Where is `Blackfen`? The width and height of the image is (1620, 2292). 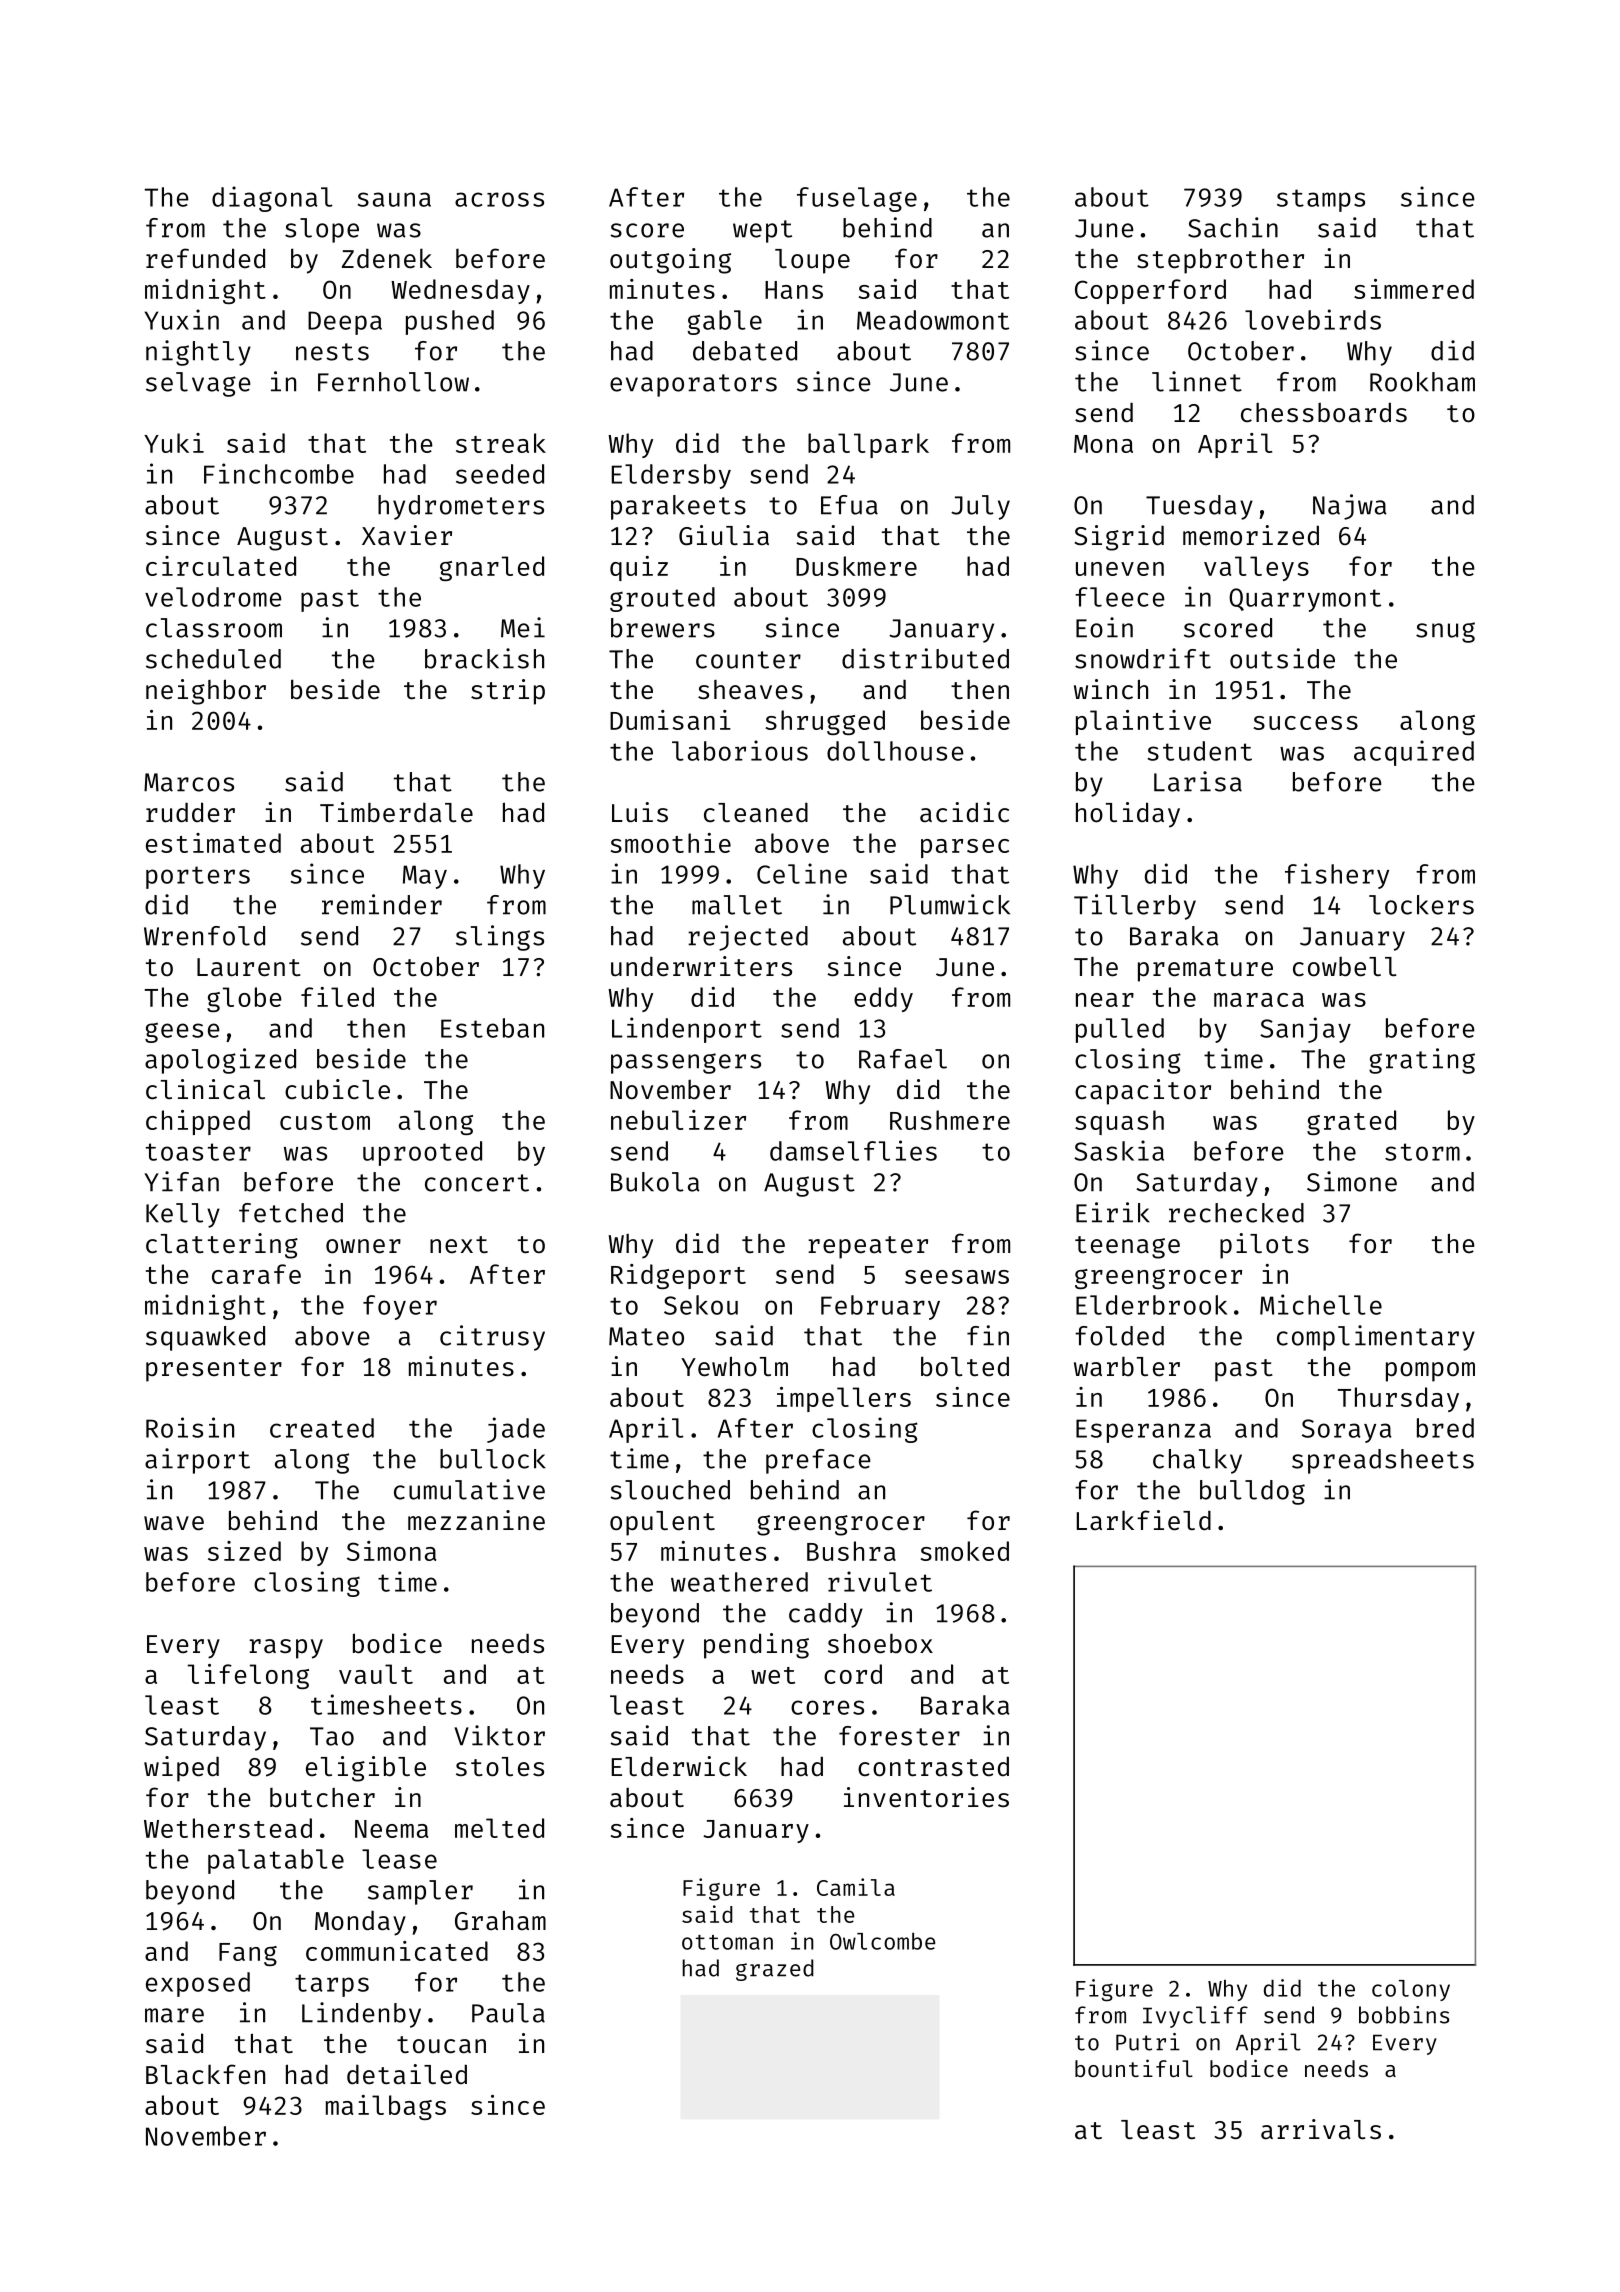 Blackfen is located at coordinates (205, 2074).
